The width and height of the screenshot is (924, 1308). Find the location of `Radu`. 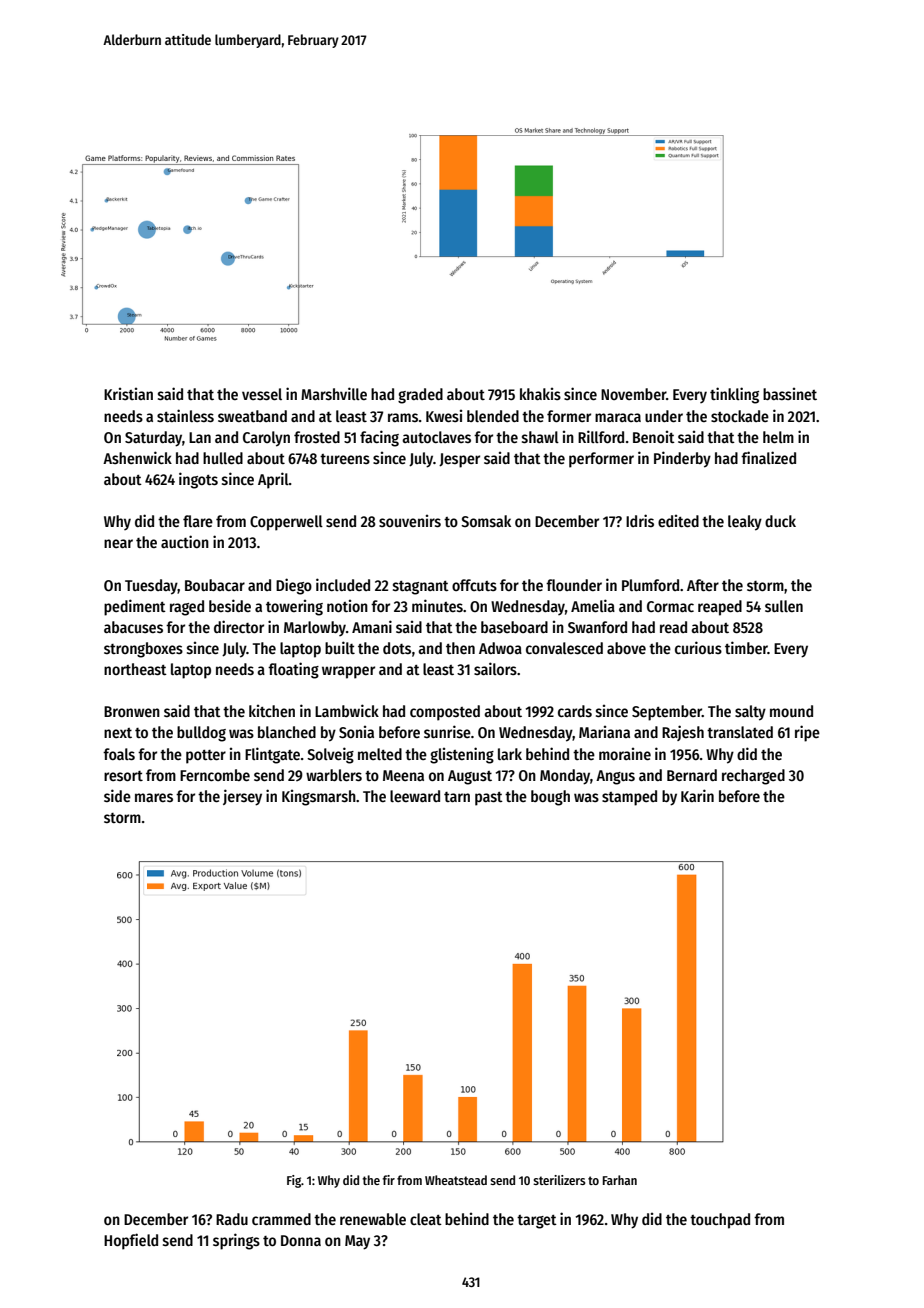

Radu is located at coordinates (232, 1219).
